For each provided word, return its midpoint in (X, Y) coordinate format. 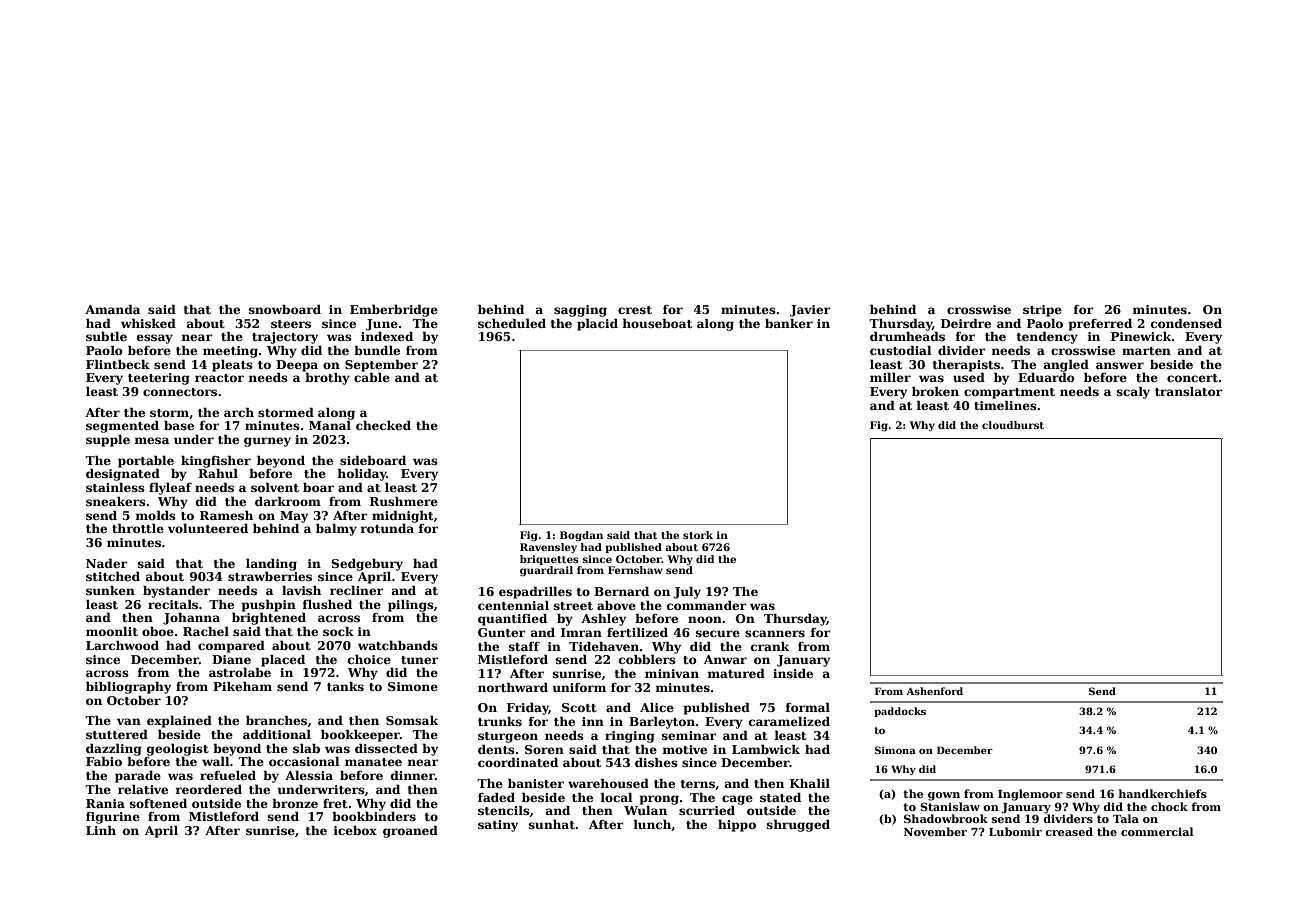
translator (1188, 391)
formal (807, 707)
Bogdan (581, 536)
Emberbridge (394, 311)
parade (138, 777)
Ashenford (934, 691)
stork (698, 535)
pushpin (269, 606)
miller (890, 377)
